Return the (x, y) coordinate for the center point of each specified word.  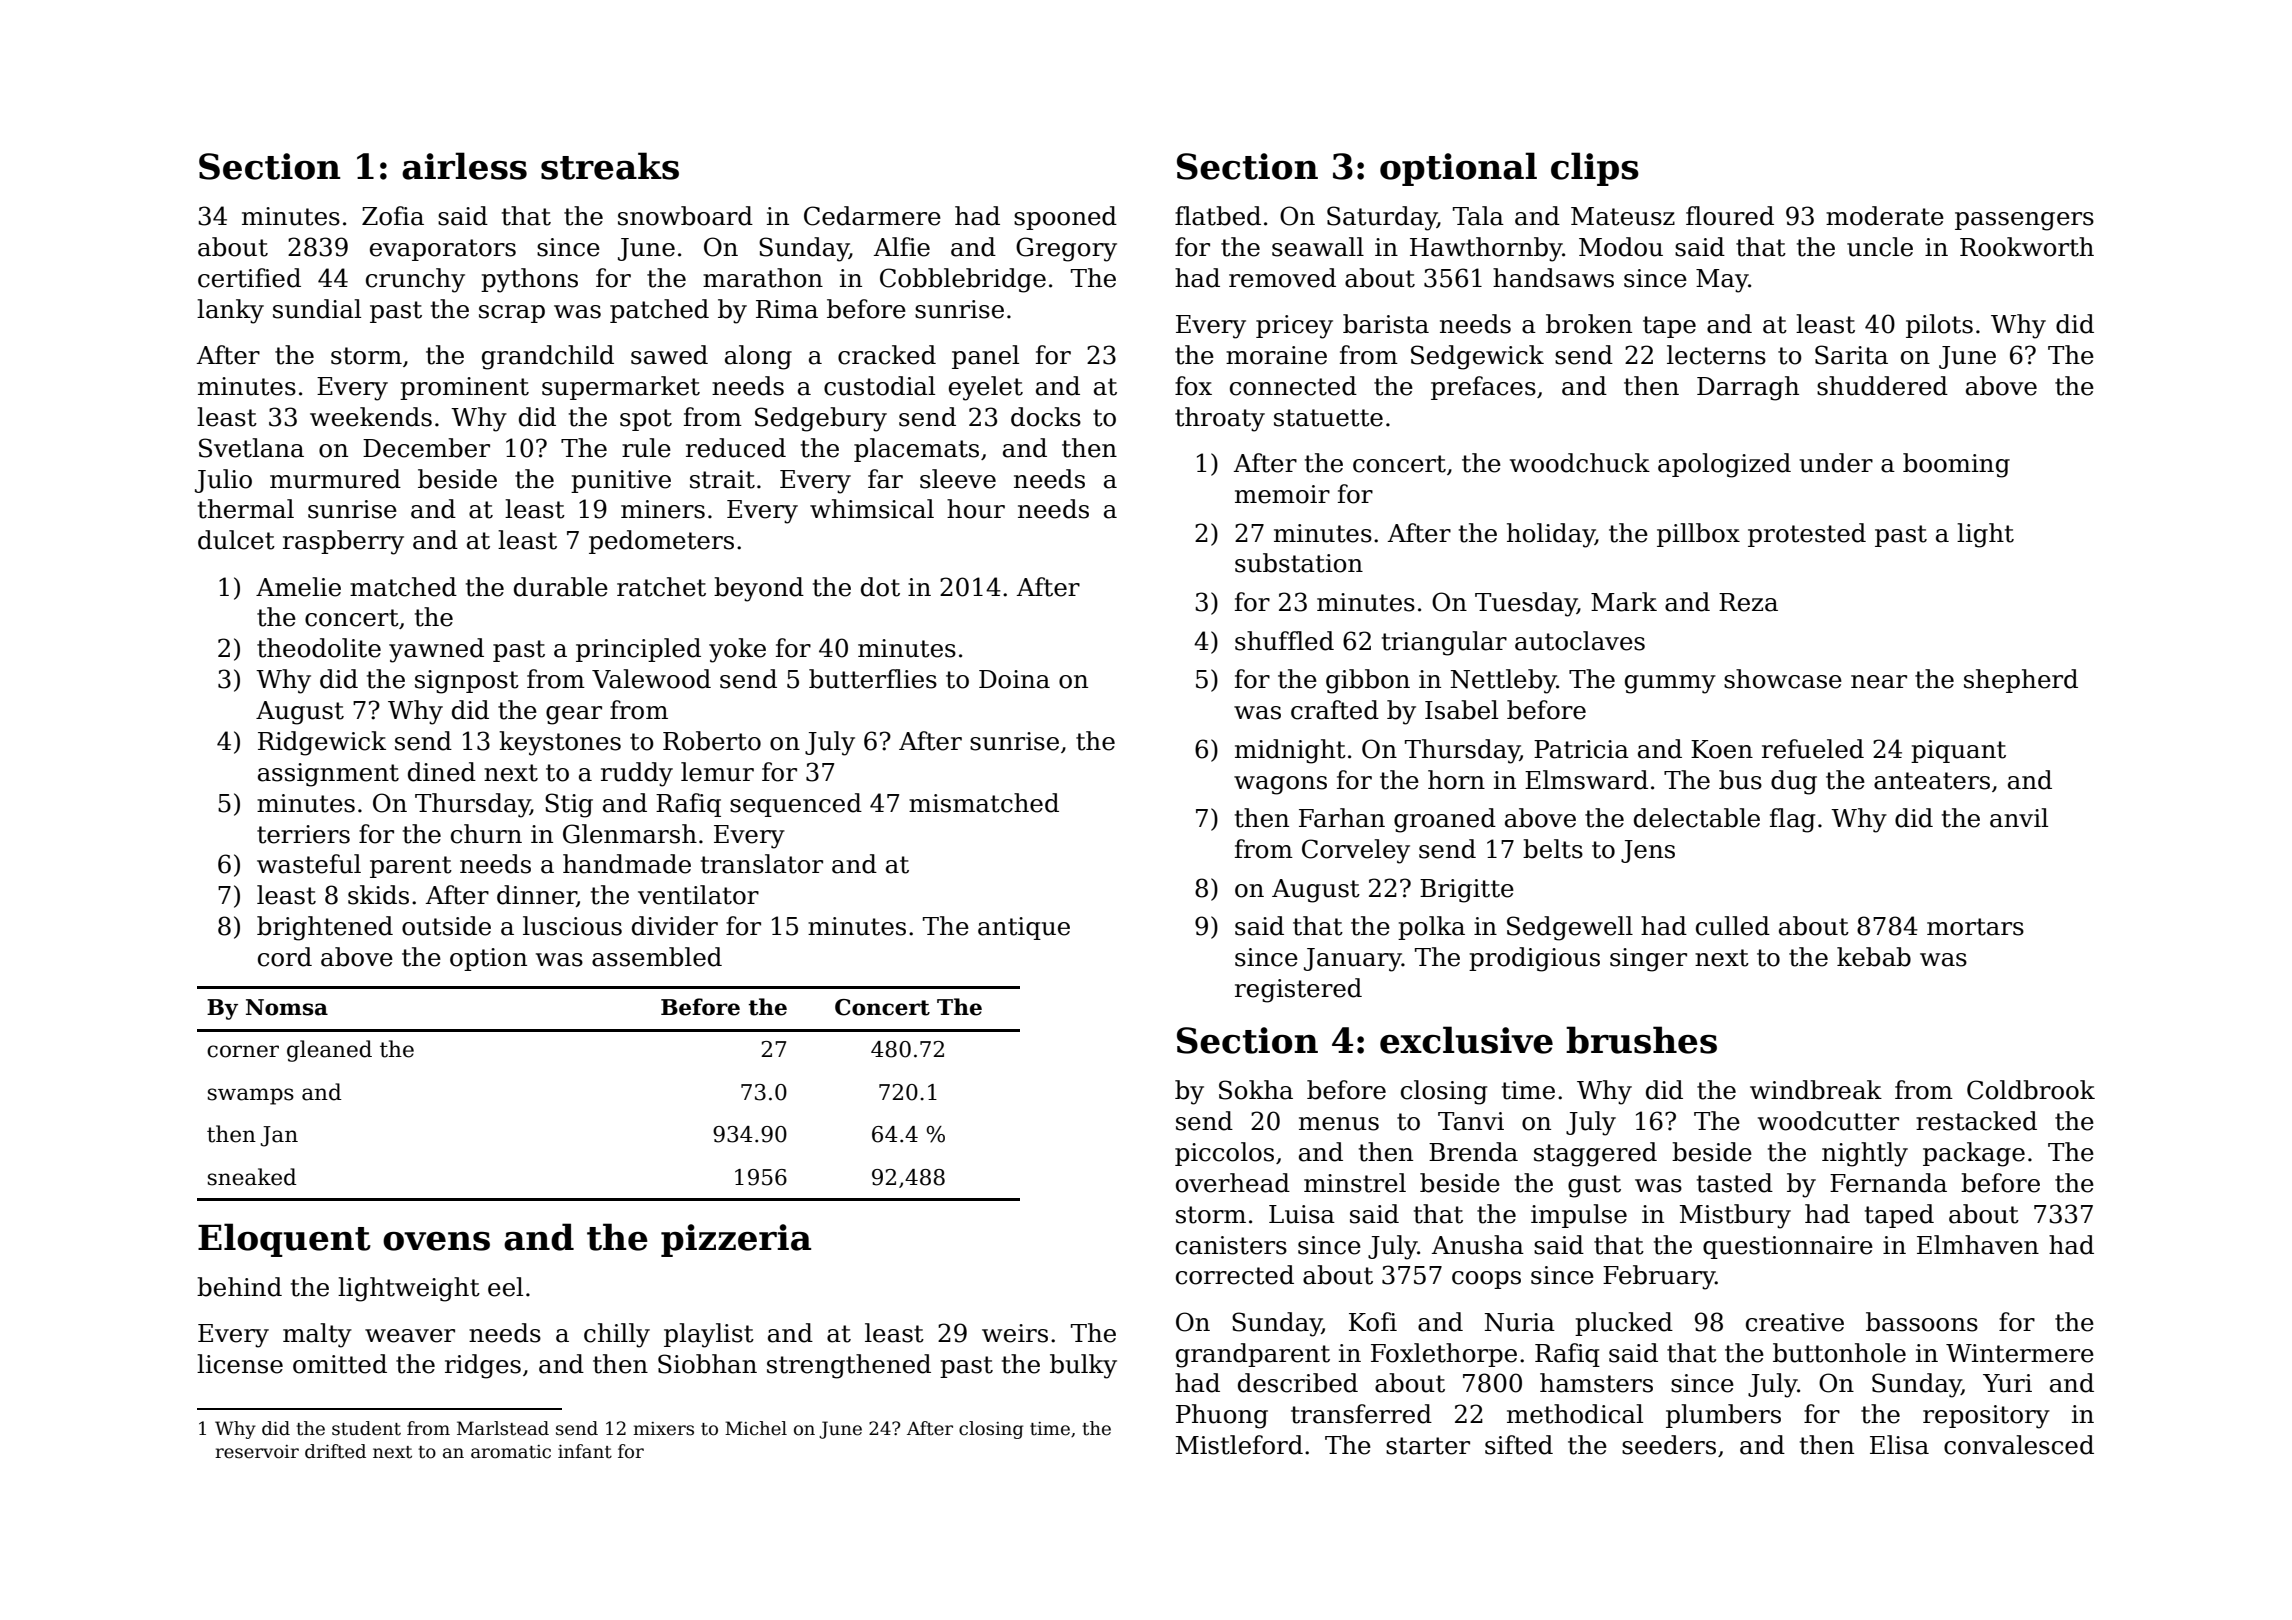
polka (1431, 928)
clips (1595, 169)
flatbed (1218, 216)
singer (1648, 960)
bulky (1083, 1366)
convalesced (2019, 1445)
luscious (572, 926)
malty (317, 1335)
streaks (610, 166)
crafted (1335, 710)
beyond (759, 589)
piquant (1958, 751)
